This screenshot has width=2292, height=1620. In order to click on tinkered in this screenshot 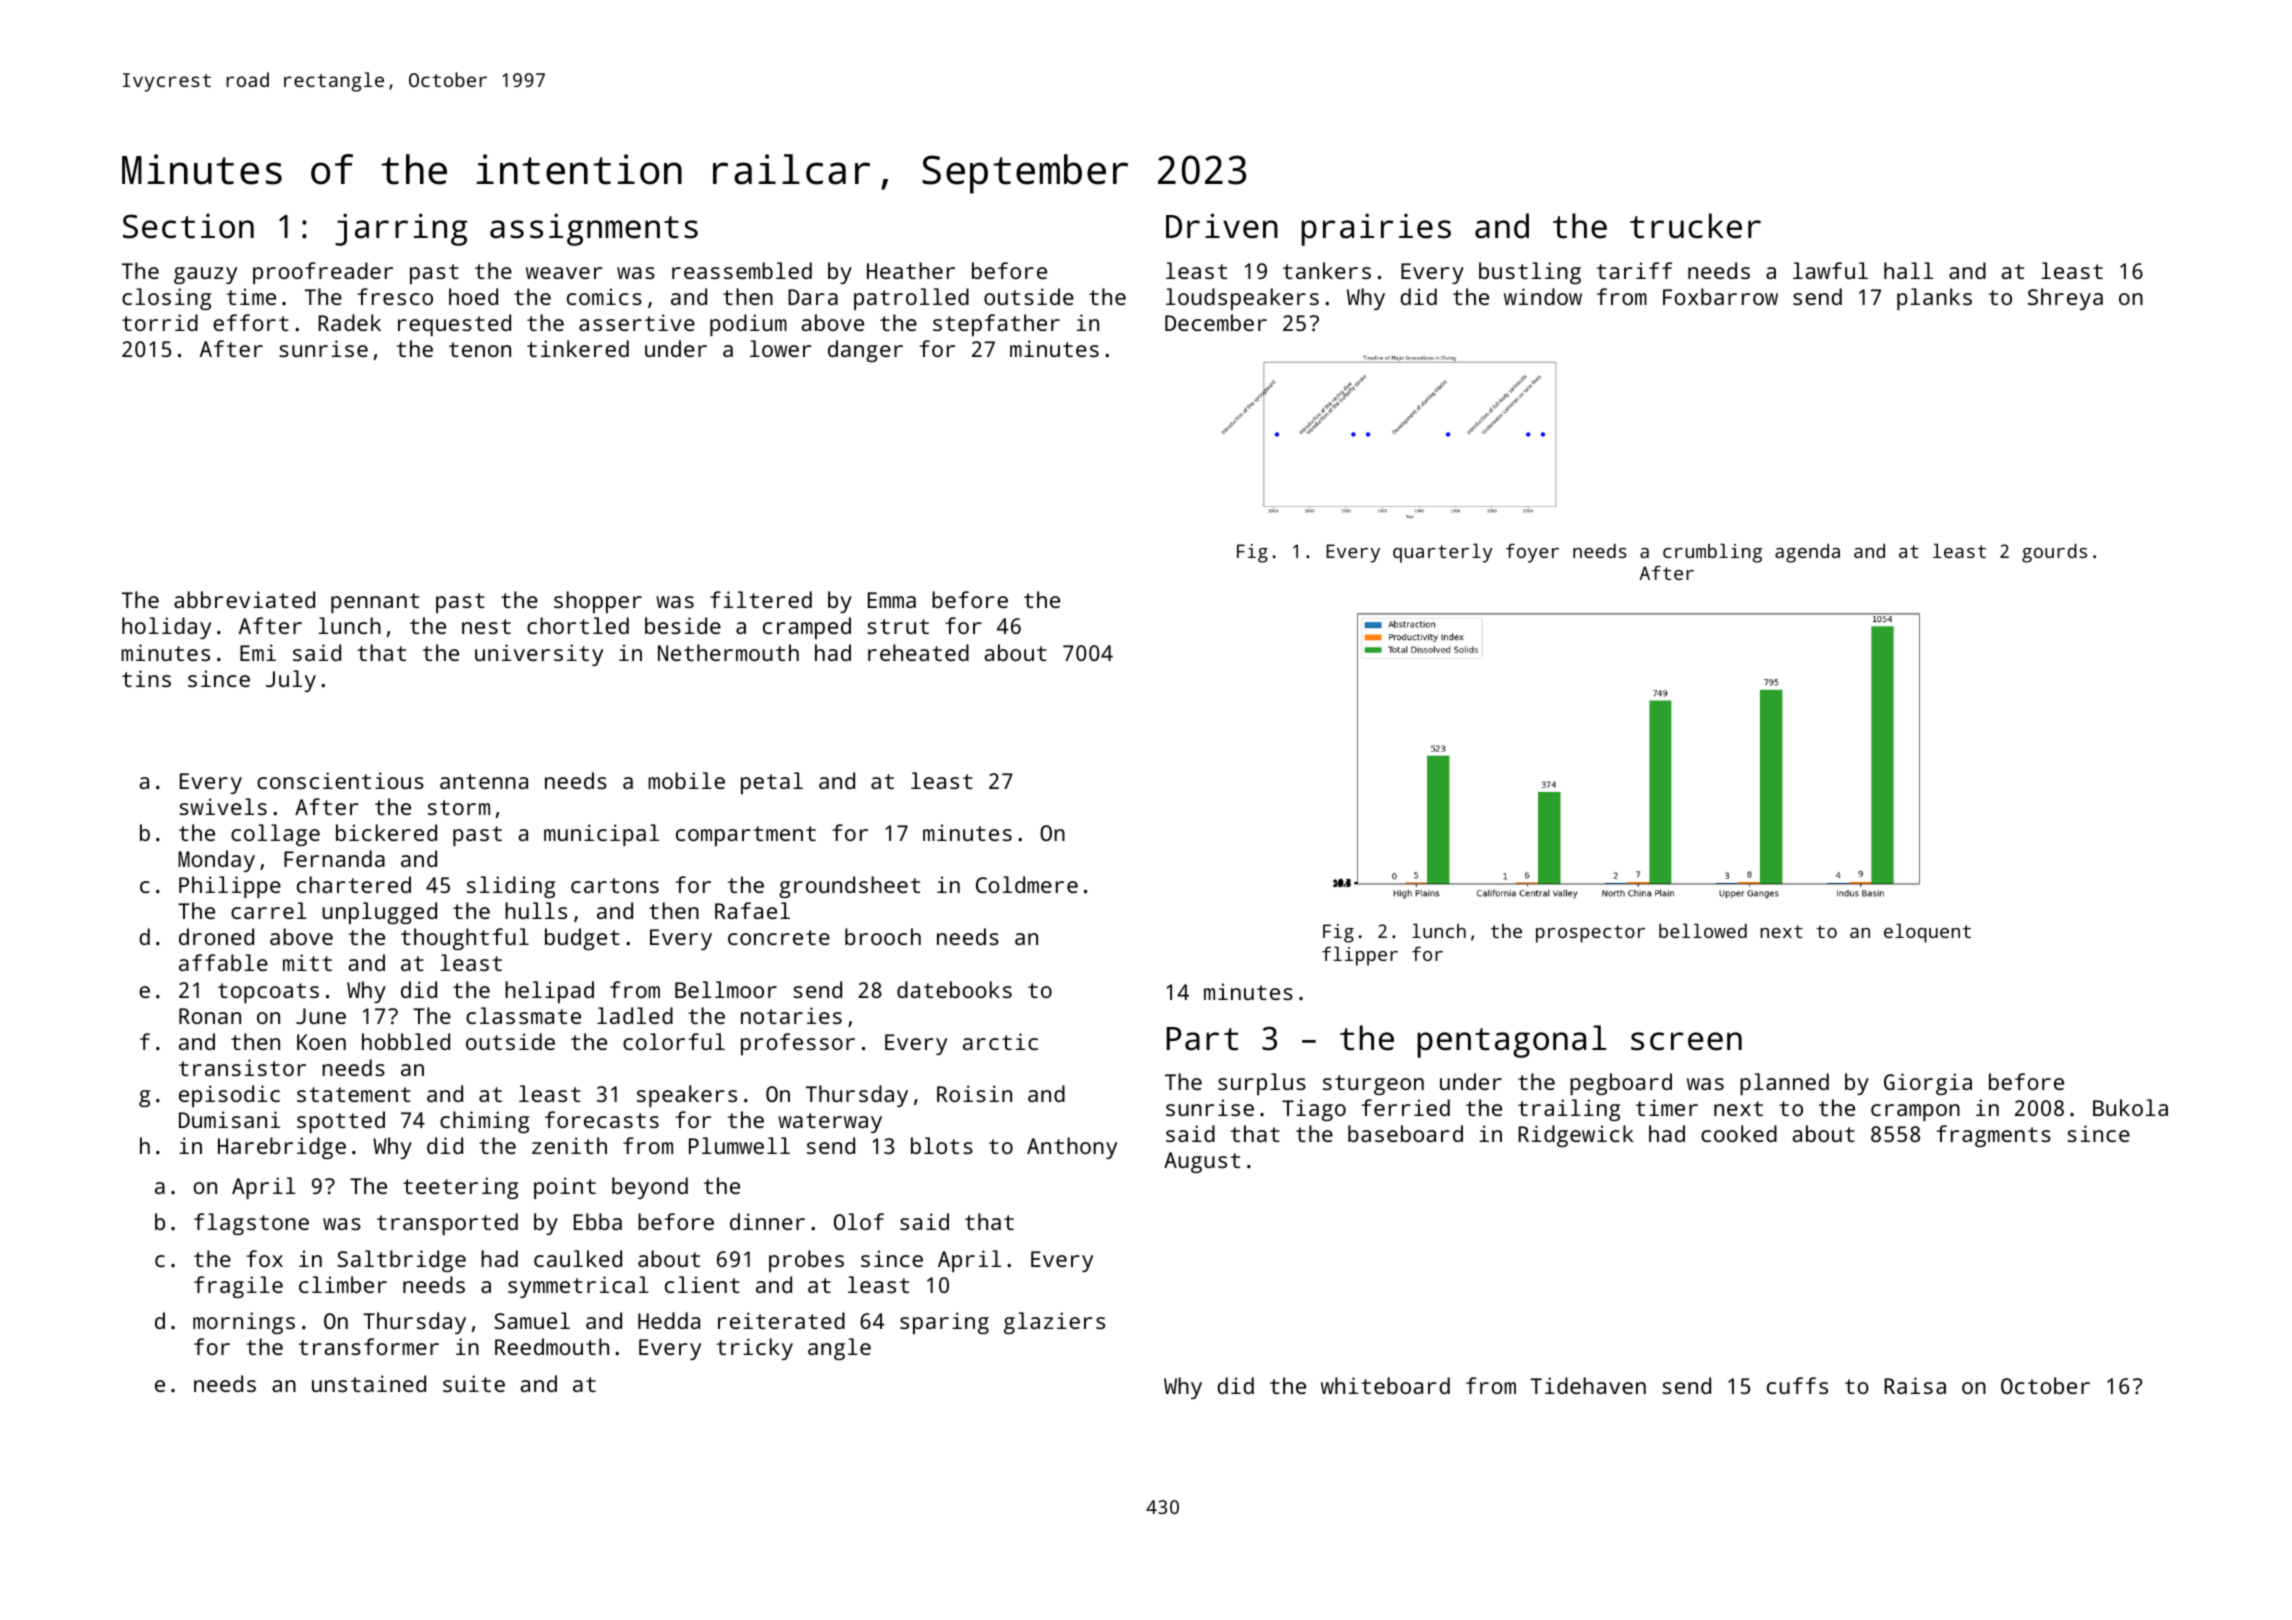, I will do `click(578, 348)`.
